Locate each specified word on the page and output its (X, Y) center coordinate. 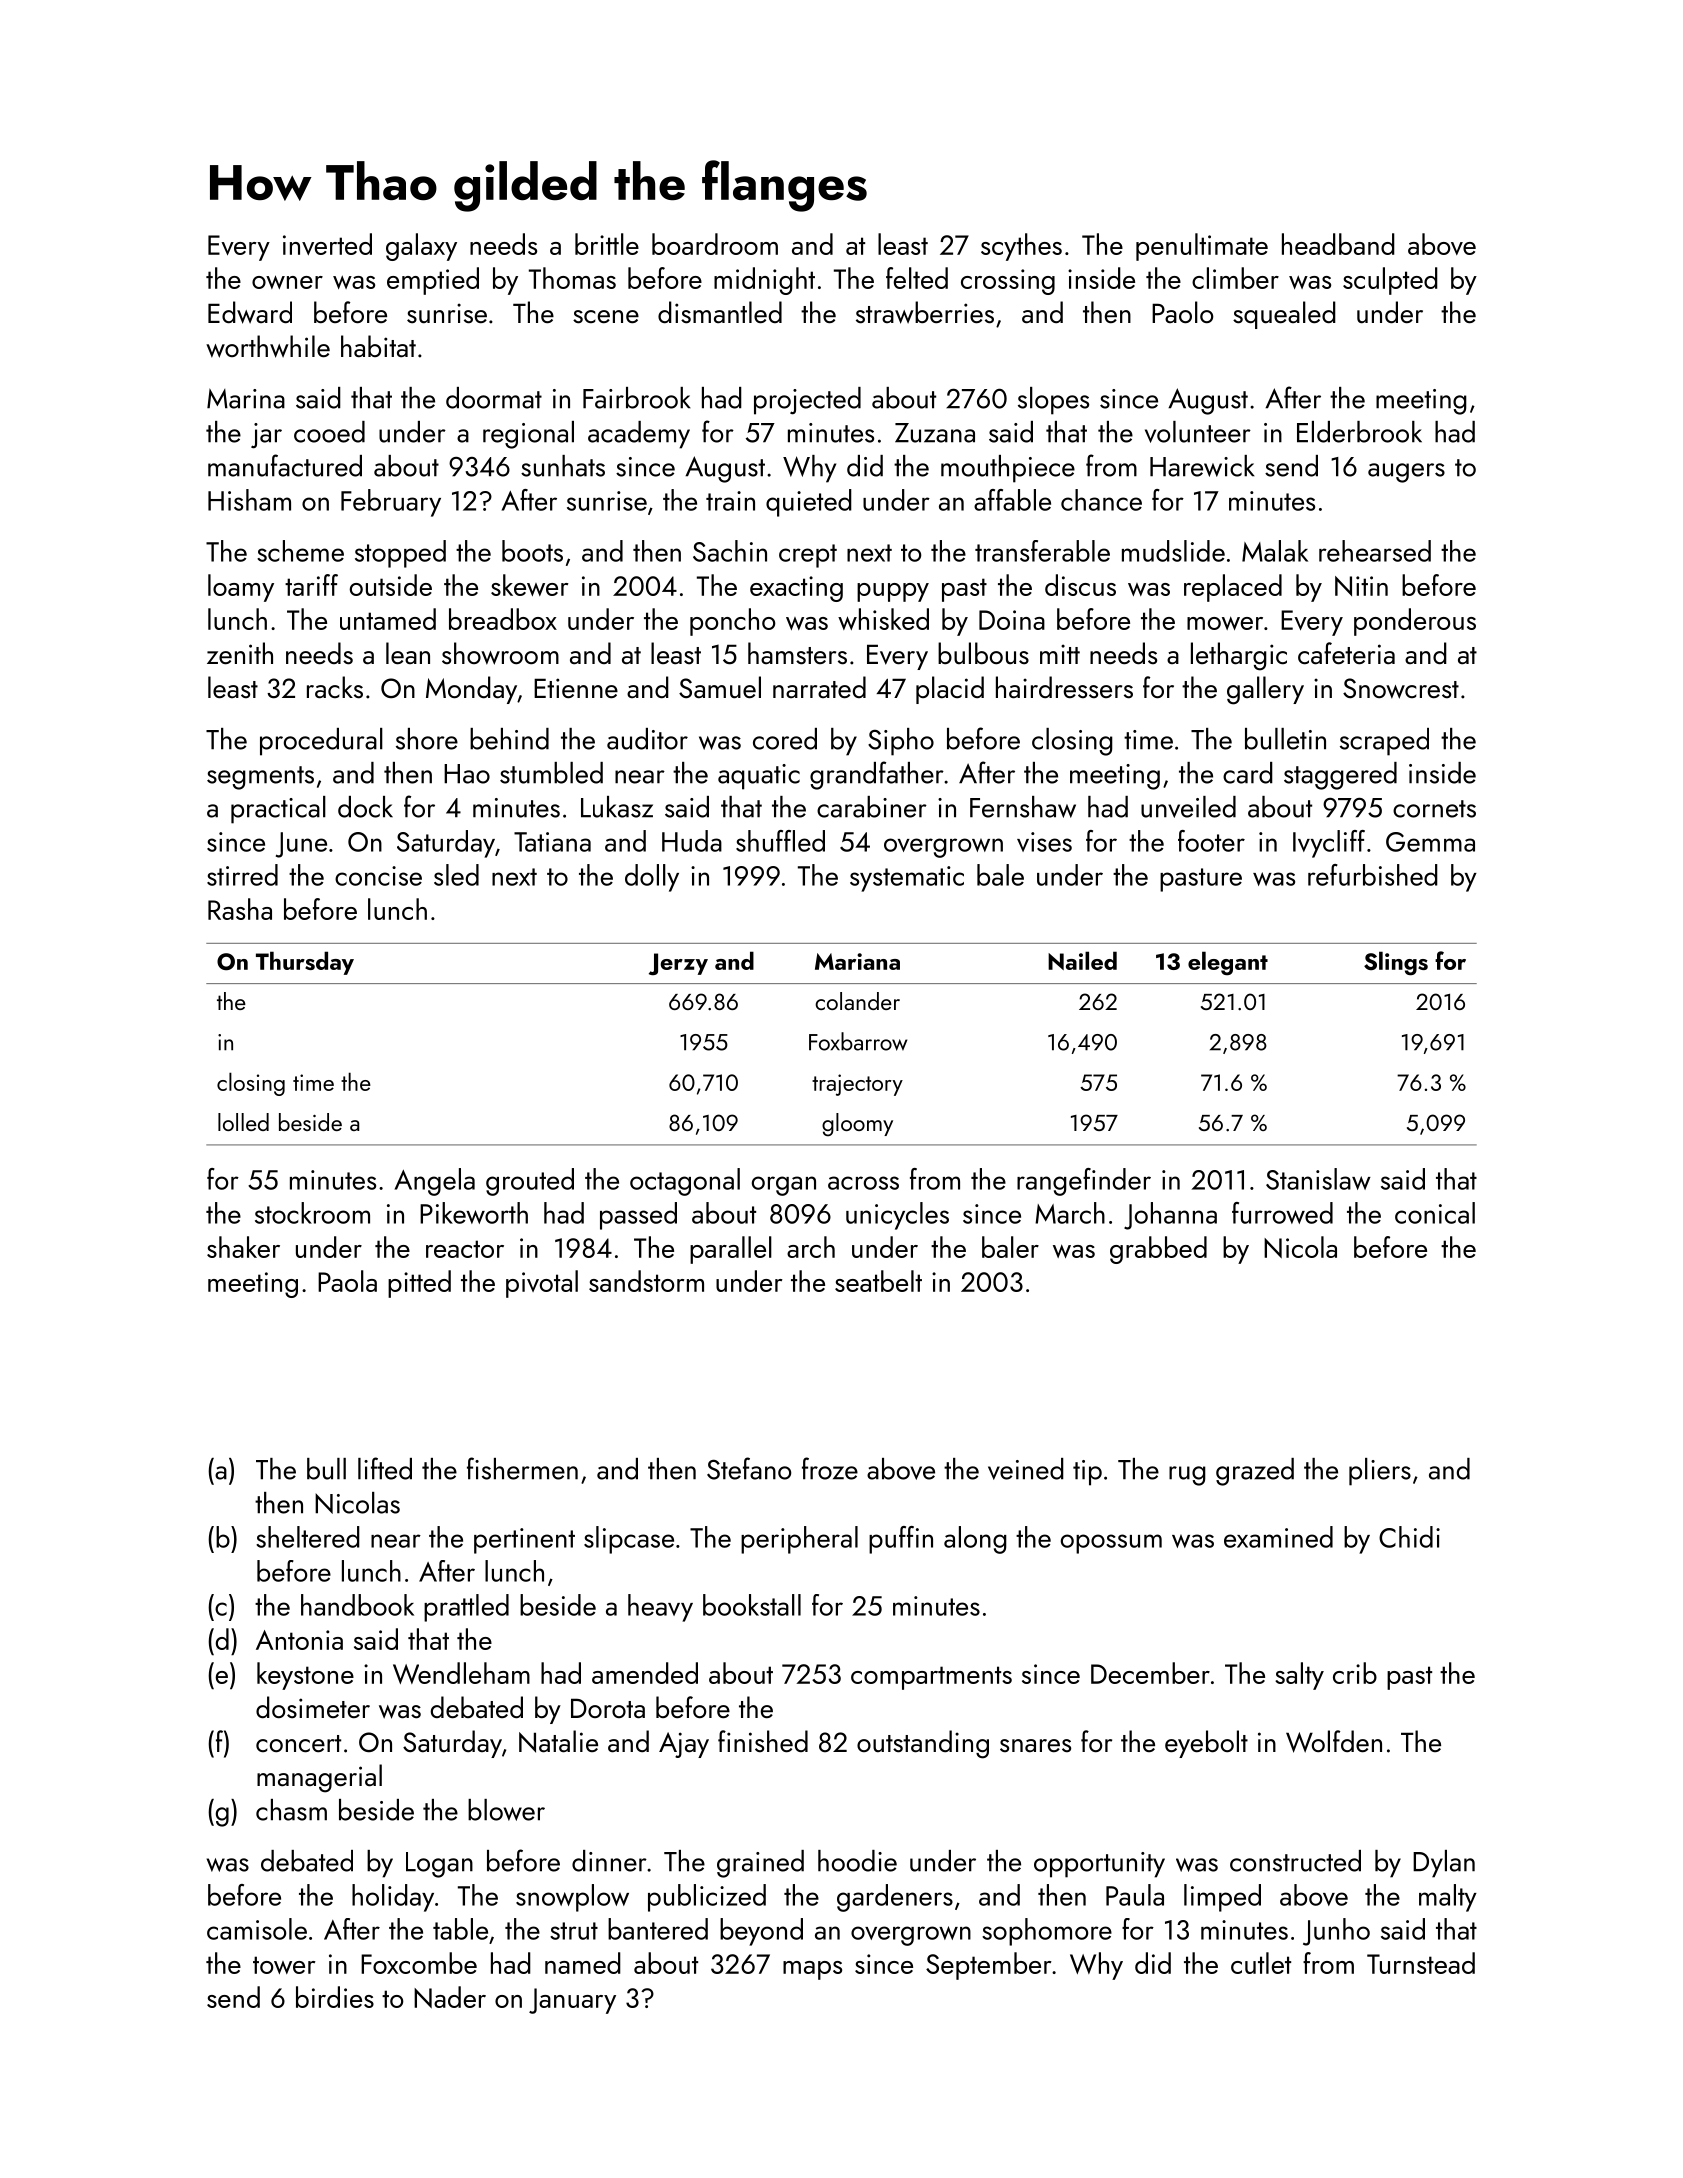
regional (528, 435)
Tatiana (552, 842)
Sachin (730, 551)
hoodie (857, 1861)
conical (1435, 1213)
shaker (243, 1247)
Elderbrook (1359, 432)
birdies (335, 1997)
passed (638, 1216)
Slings (1396, 963)
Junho (1336, 1932)
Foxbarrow (858, 1041)
